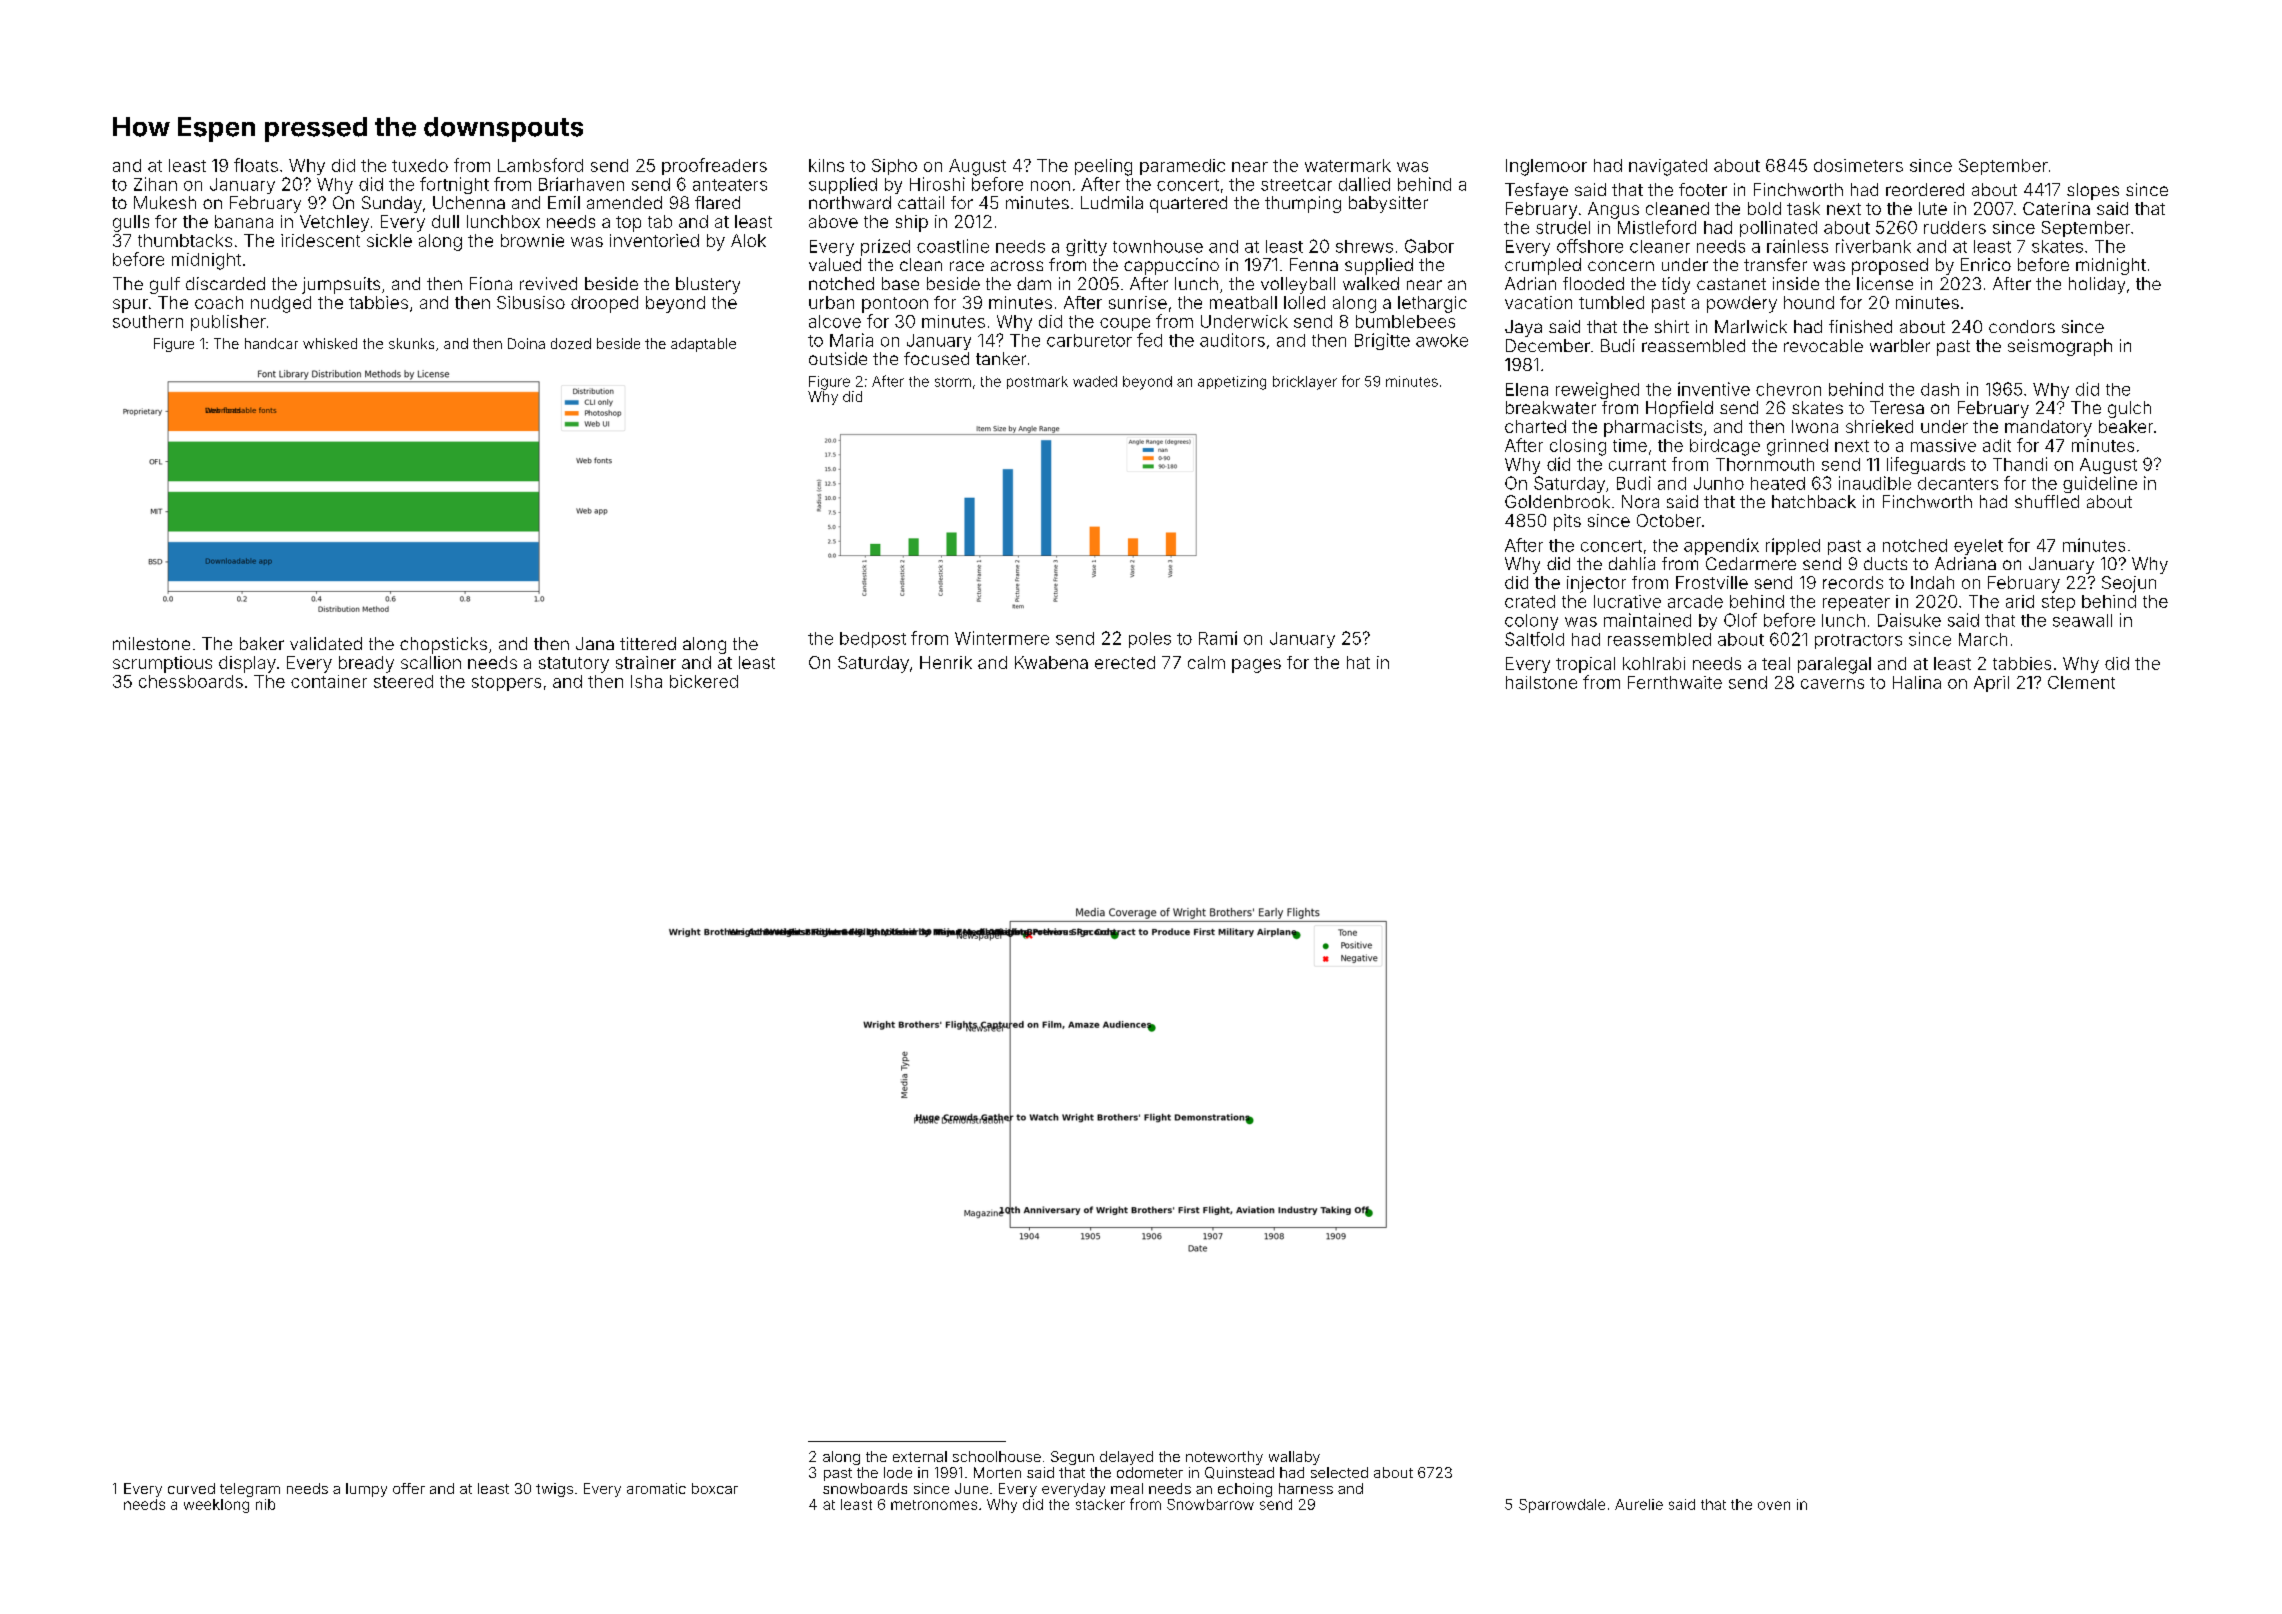 The image size is (2282, 1614). What do you see at coordinates (1858, 165) in the document?
I see `dosimeters` at bounding box center [1858, 165].
